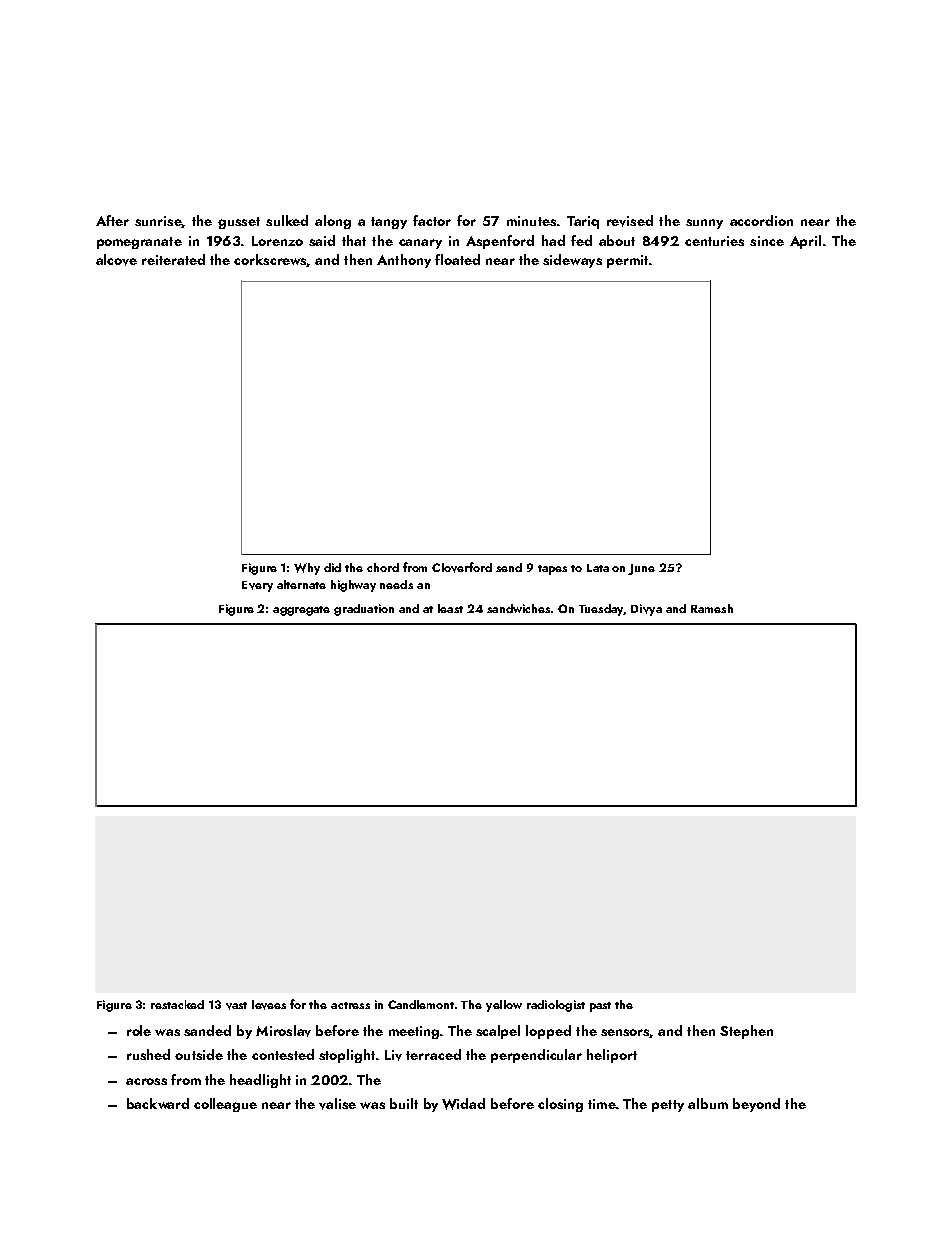 Image resolution: width=952 pixels, height=1233 pixels. What do you see at coordinates (641, 569) in the screenshot?
I see `June` at bounding box center [641, 569].
